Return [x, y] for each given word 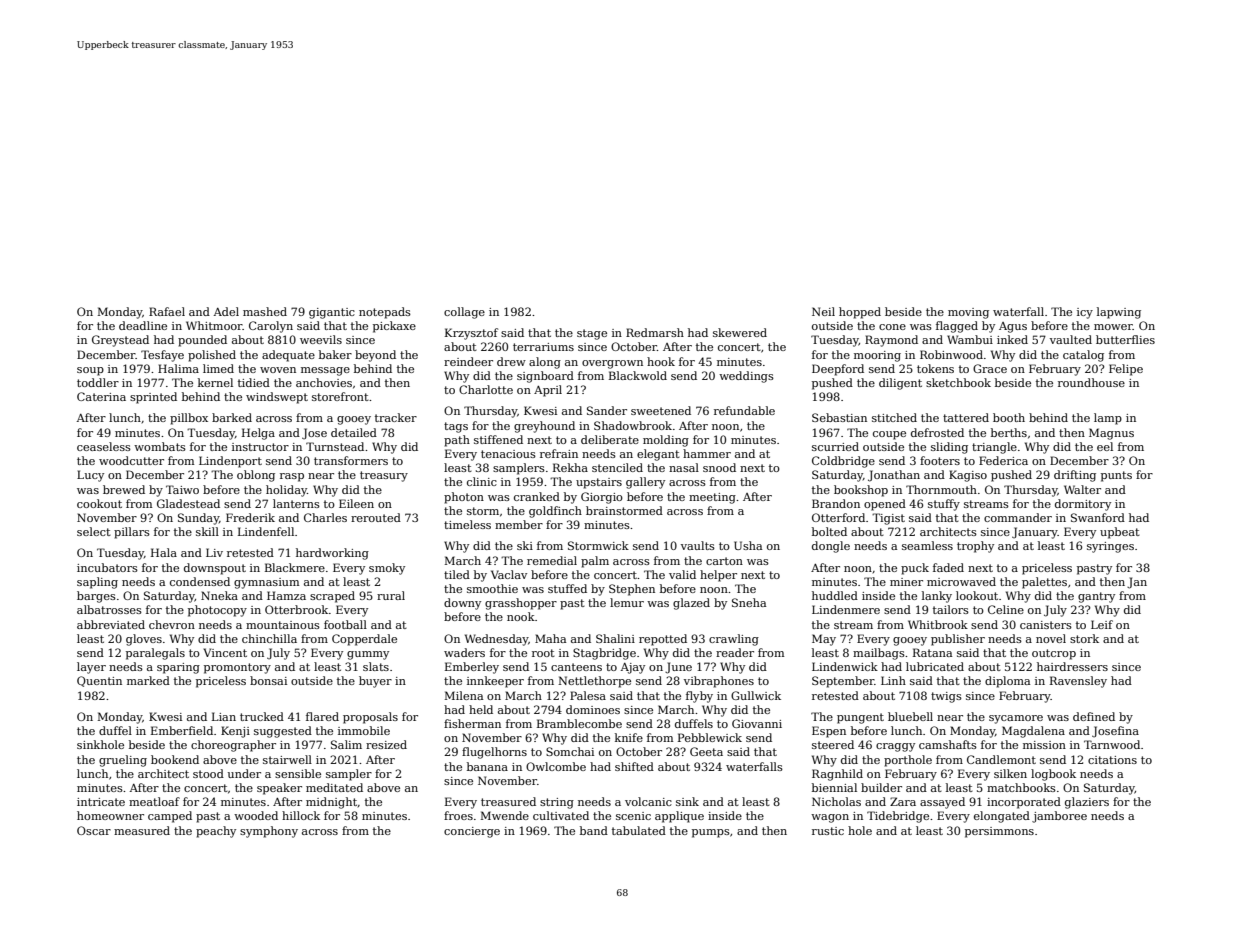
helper [718, 576]
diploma [1007, 682]
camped [170, 817]
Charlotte [486, 389]
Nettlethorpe [594, 682]
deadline [143, 325]
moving [968, 313]
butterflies [1125, 339]
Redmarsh [655, 332]
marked [148, 680]
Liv [214, 552]
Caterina [101, 396]
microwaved [961, 581]
